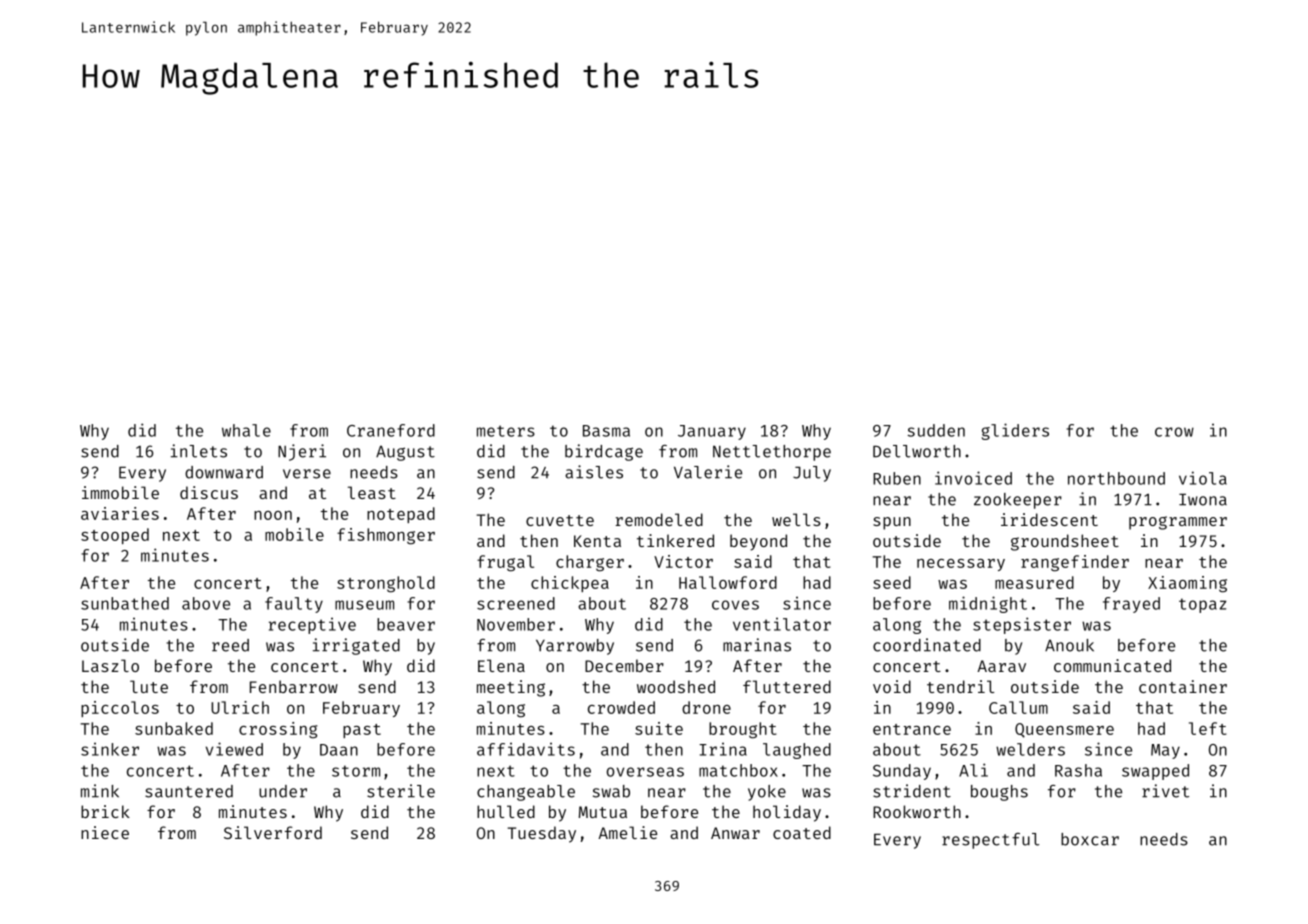  What do you see at coordinates (604, 452) in the document?
I see `birdcage` at bounding box center [604, 452].
